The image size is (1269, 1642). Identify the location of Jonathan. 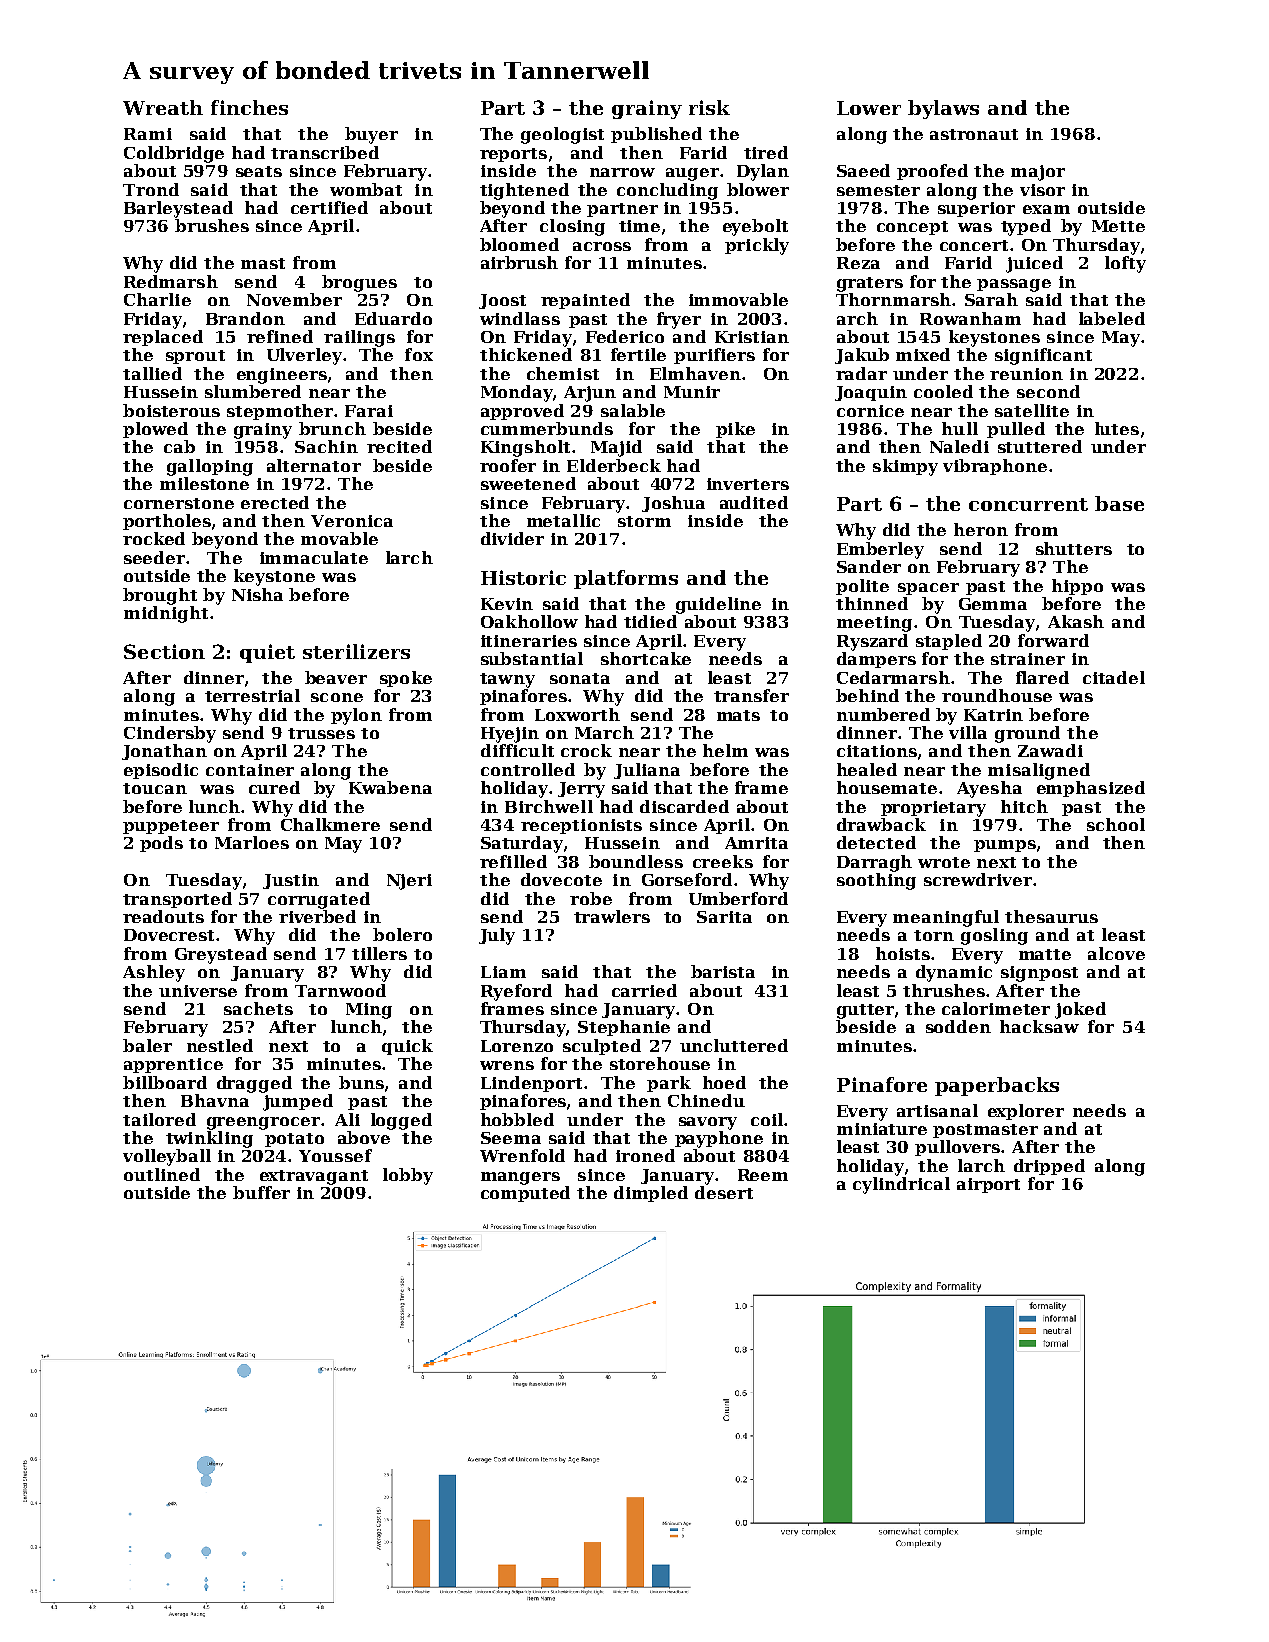
(164, 752).
